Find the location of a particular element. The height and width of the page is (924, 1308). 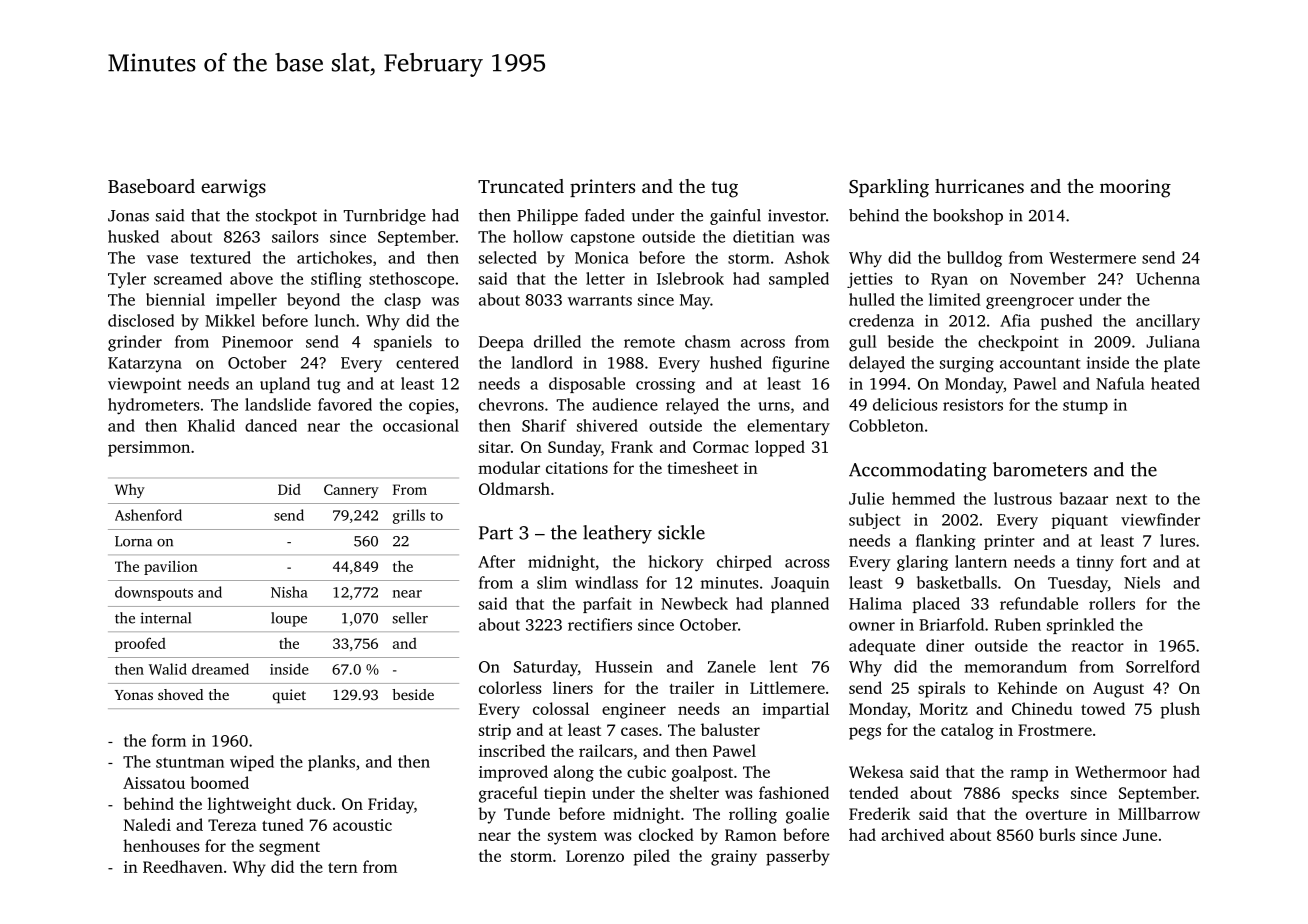

gainful is located at coordinates (735, 217).
